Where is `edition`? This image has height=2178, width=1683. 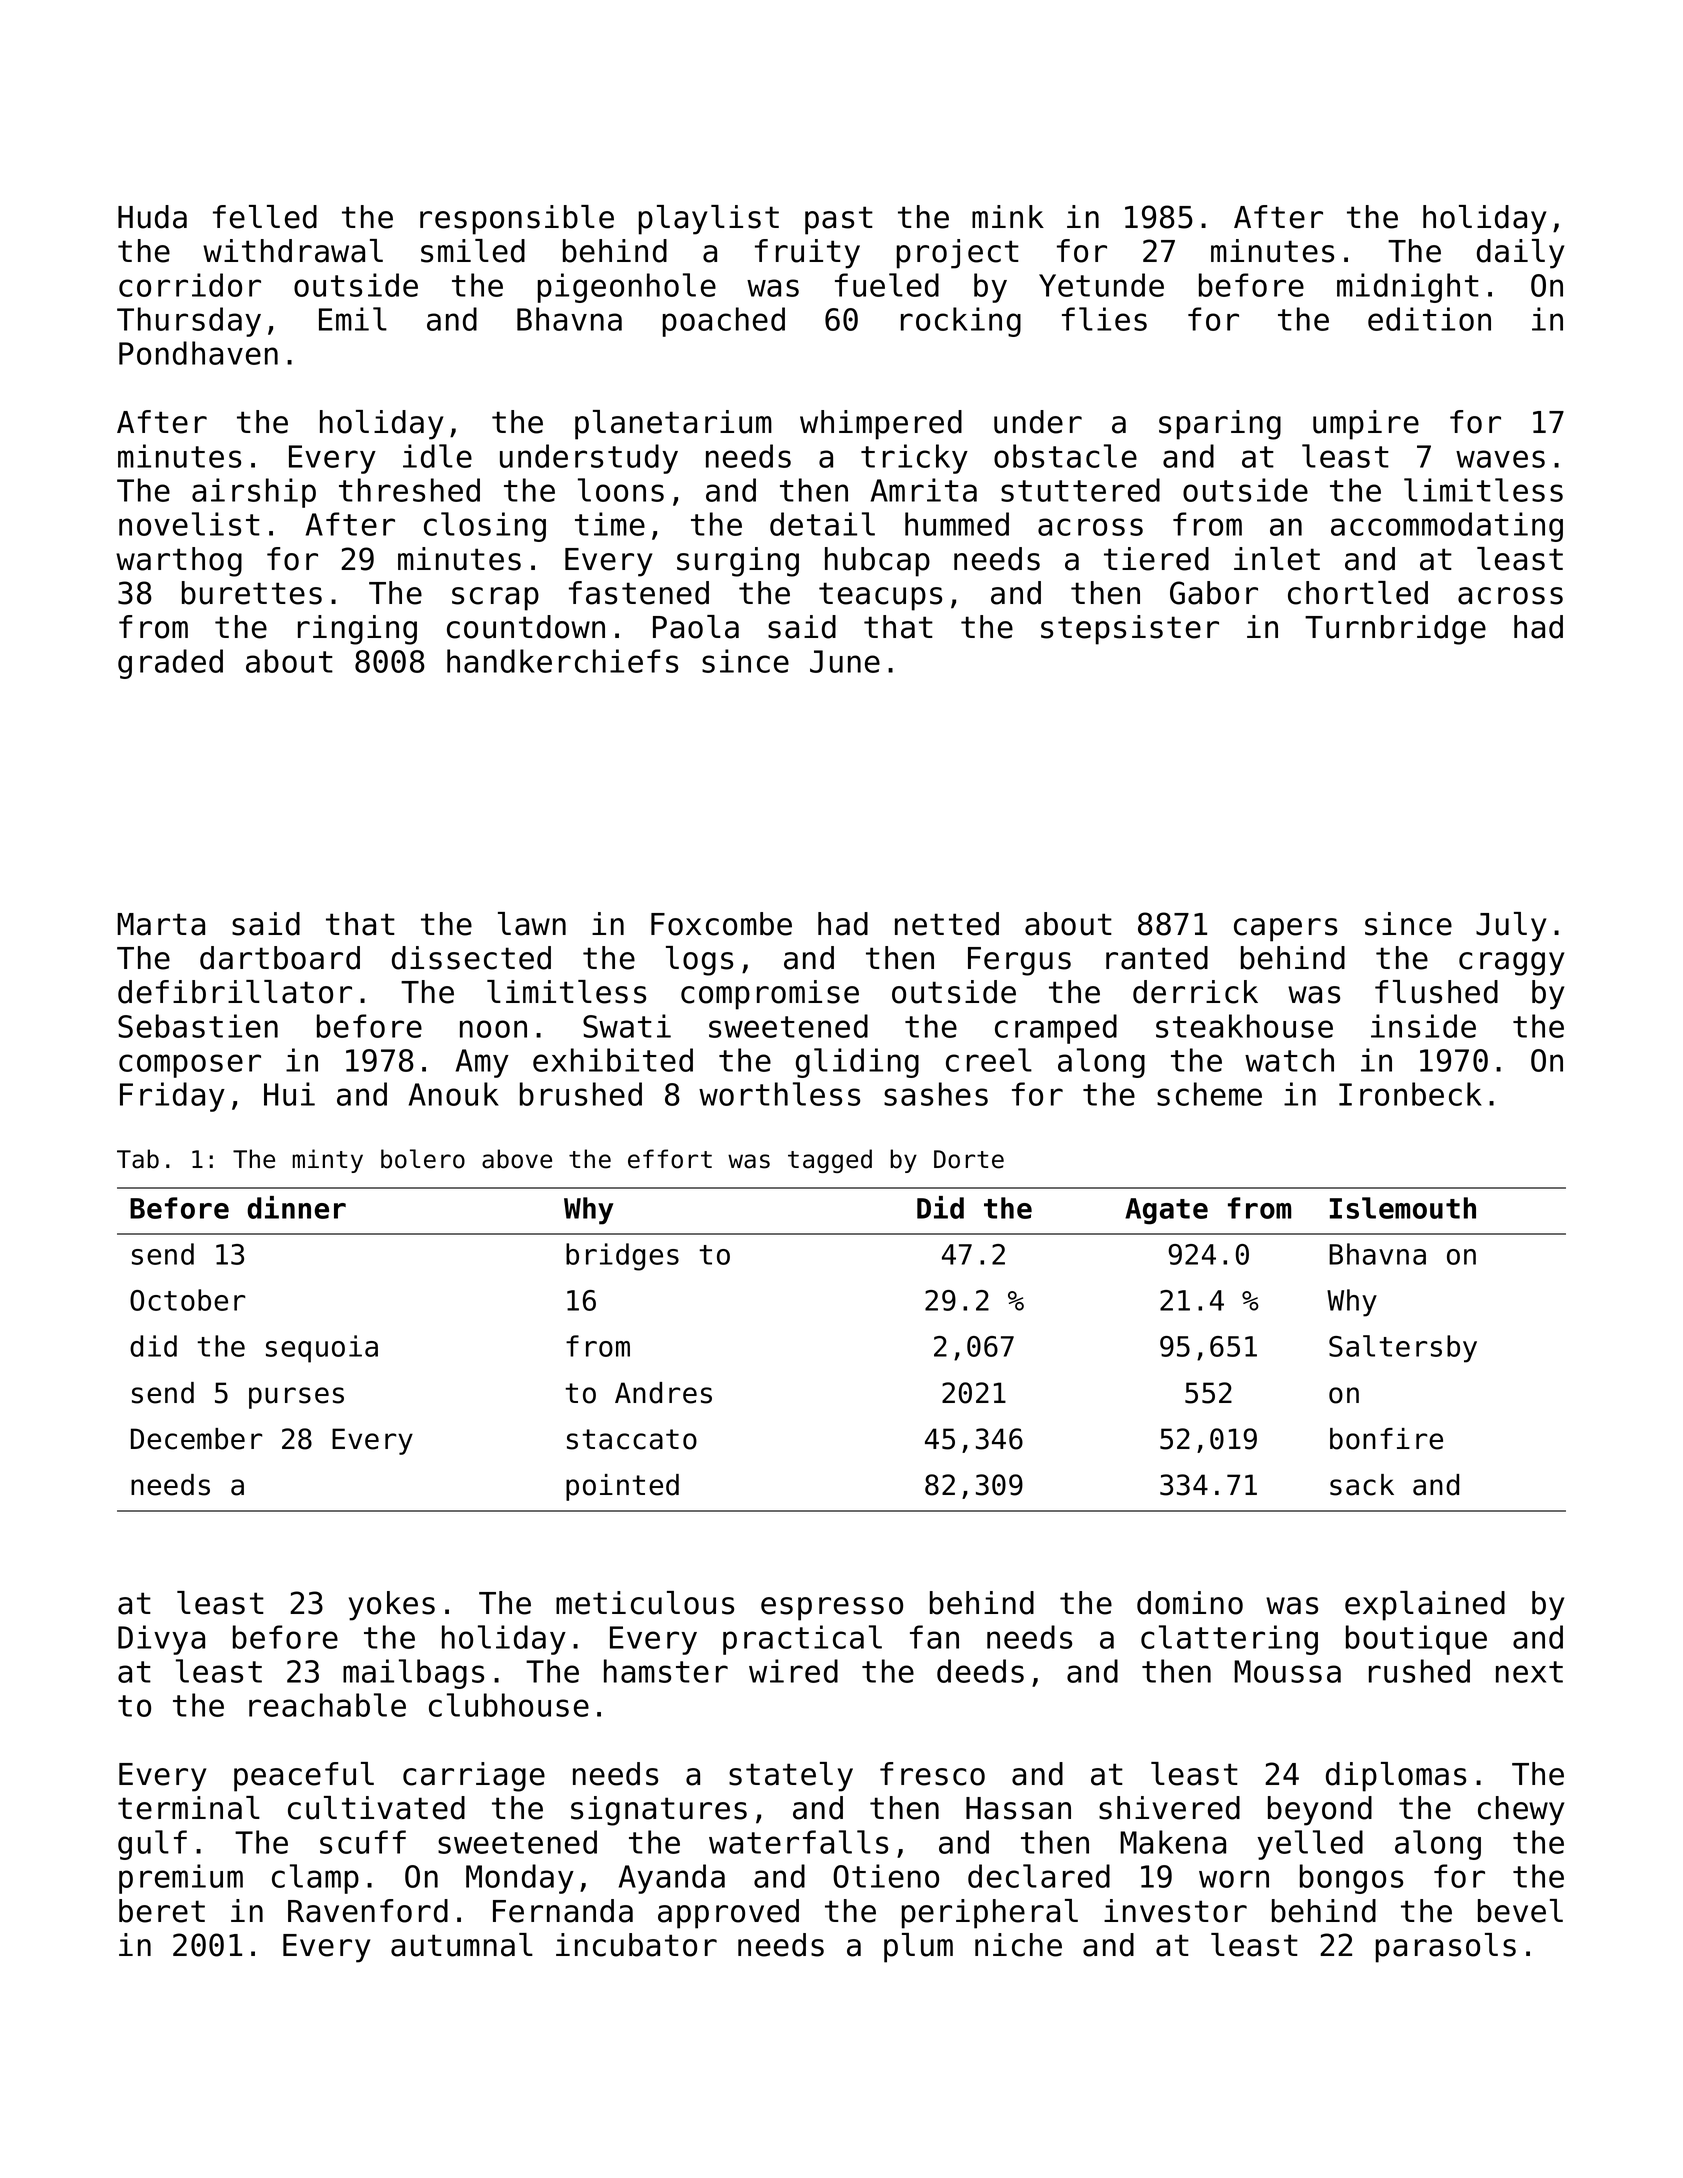 edition is located at coordinates (1429, 319).
